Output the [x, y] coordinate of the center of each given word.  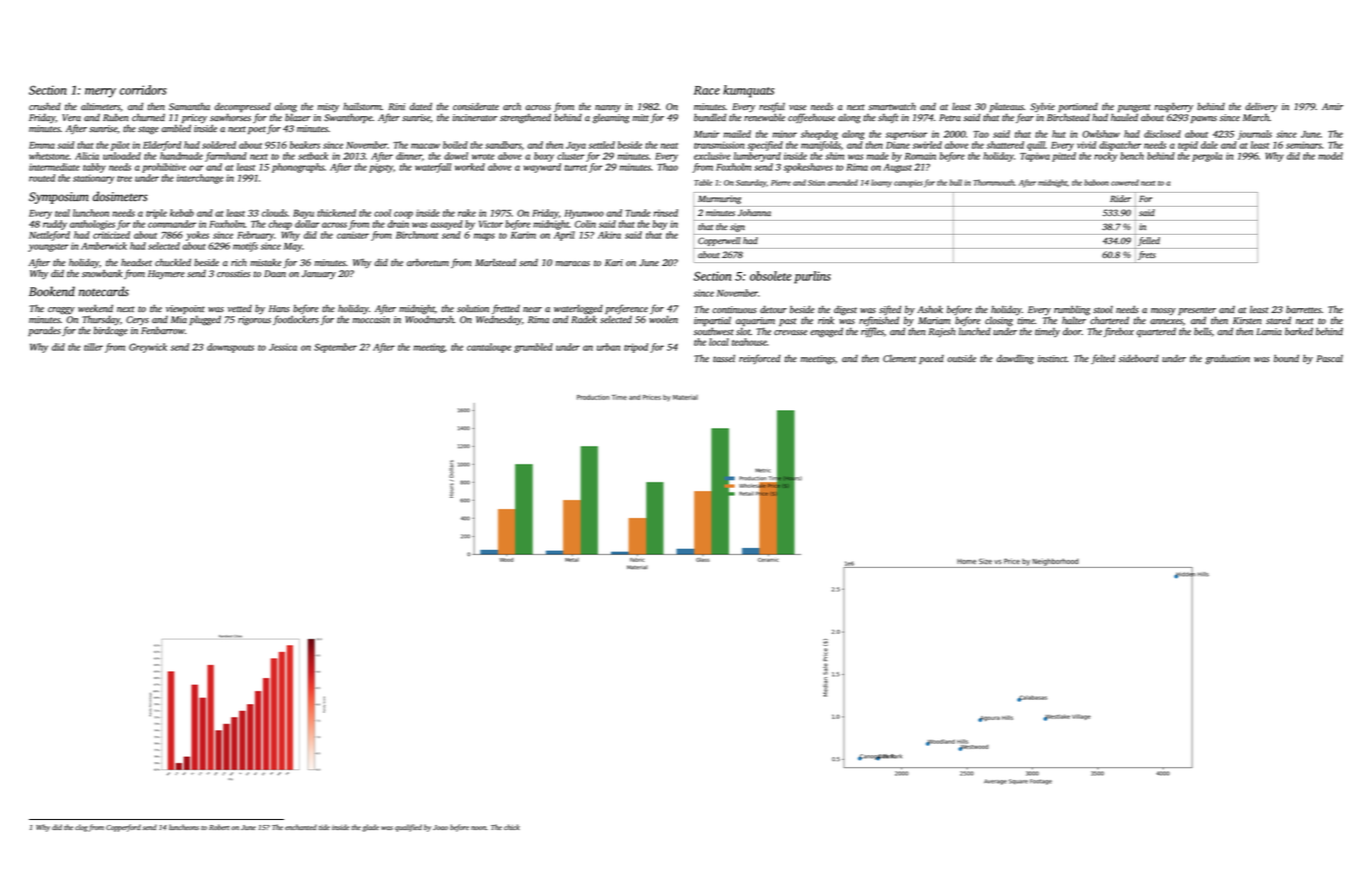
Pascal [1329, 358]
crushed [45, 106]
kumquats [748, 91]
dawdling [1015, 359]
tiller [93, 347]
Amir [1332, 106]
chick [512, 827]
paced [931, 359]
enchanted [301, 827]
